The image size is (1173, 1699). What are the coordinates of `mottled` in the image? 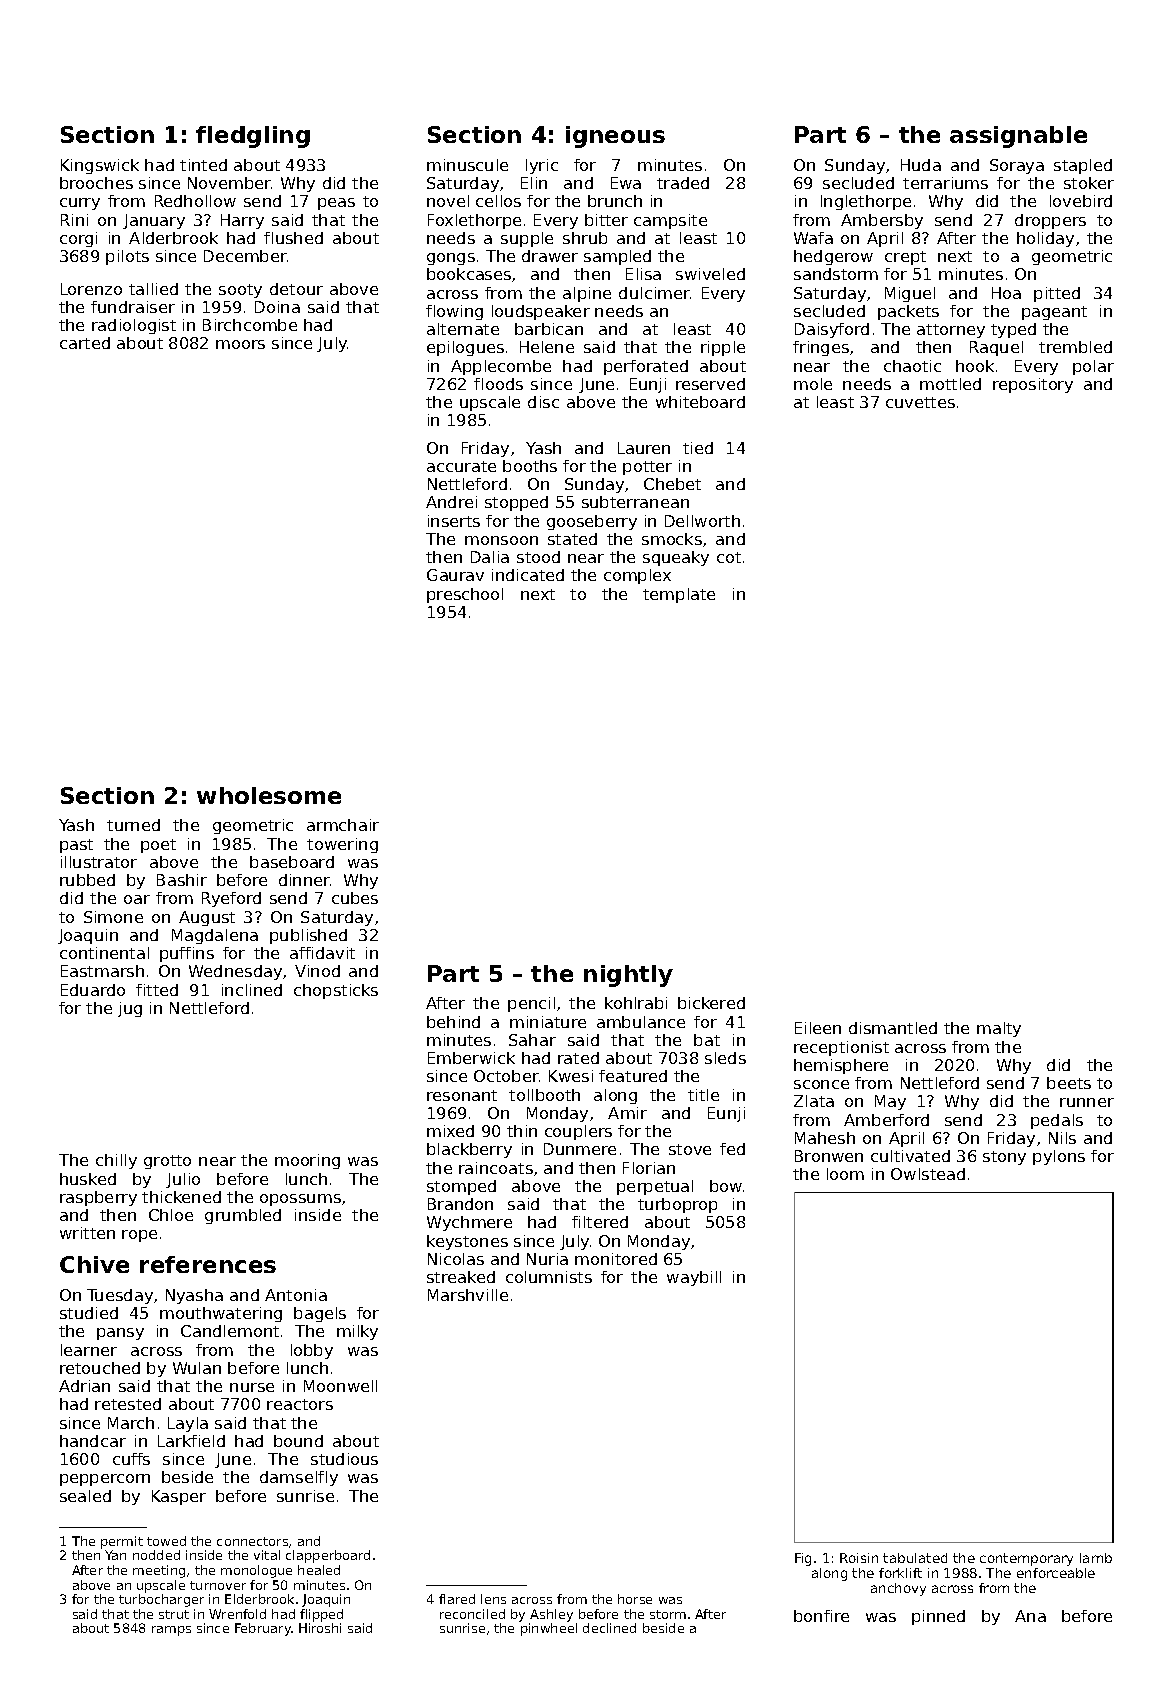 It's located at (950, 384).
